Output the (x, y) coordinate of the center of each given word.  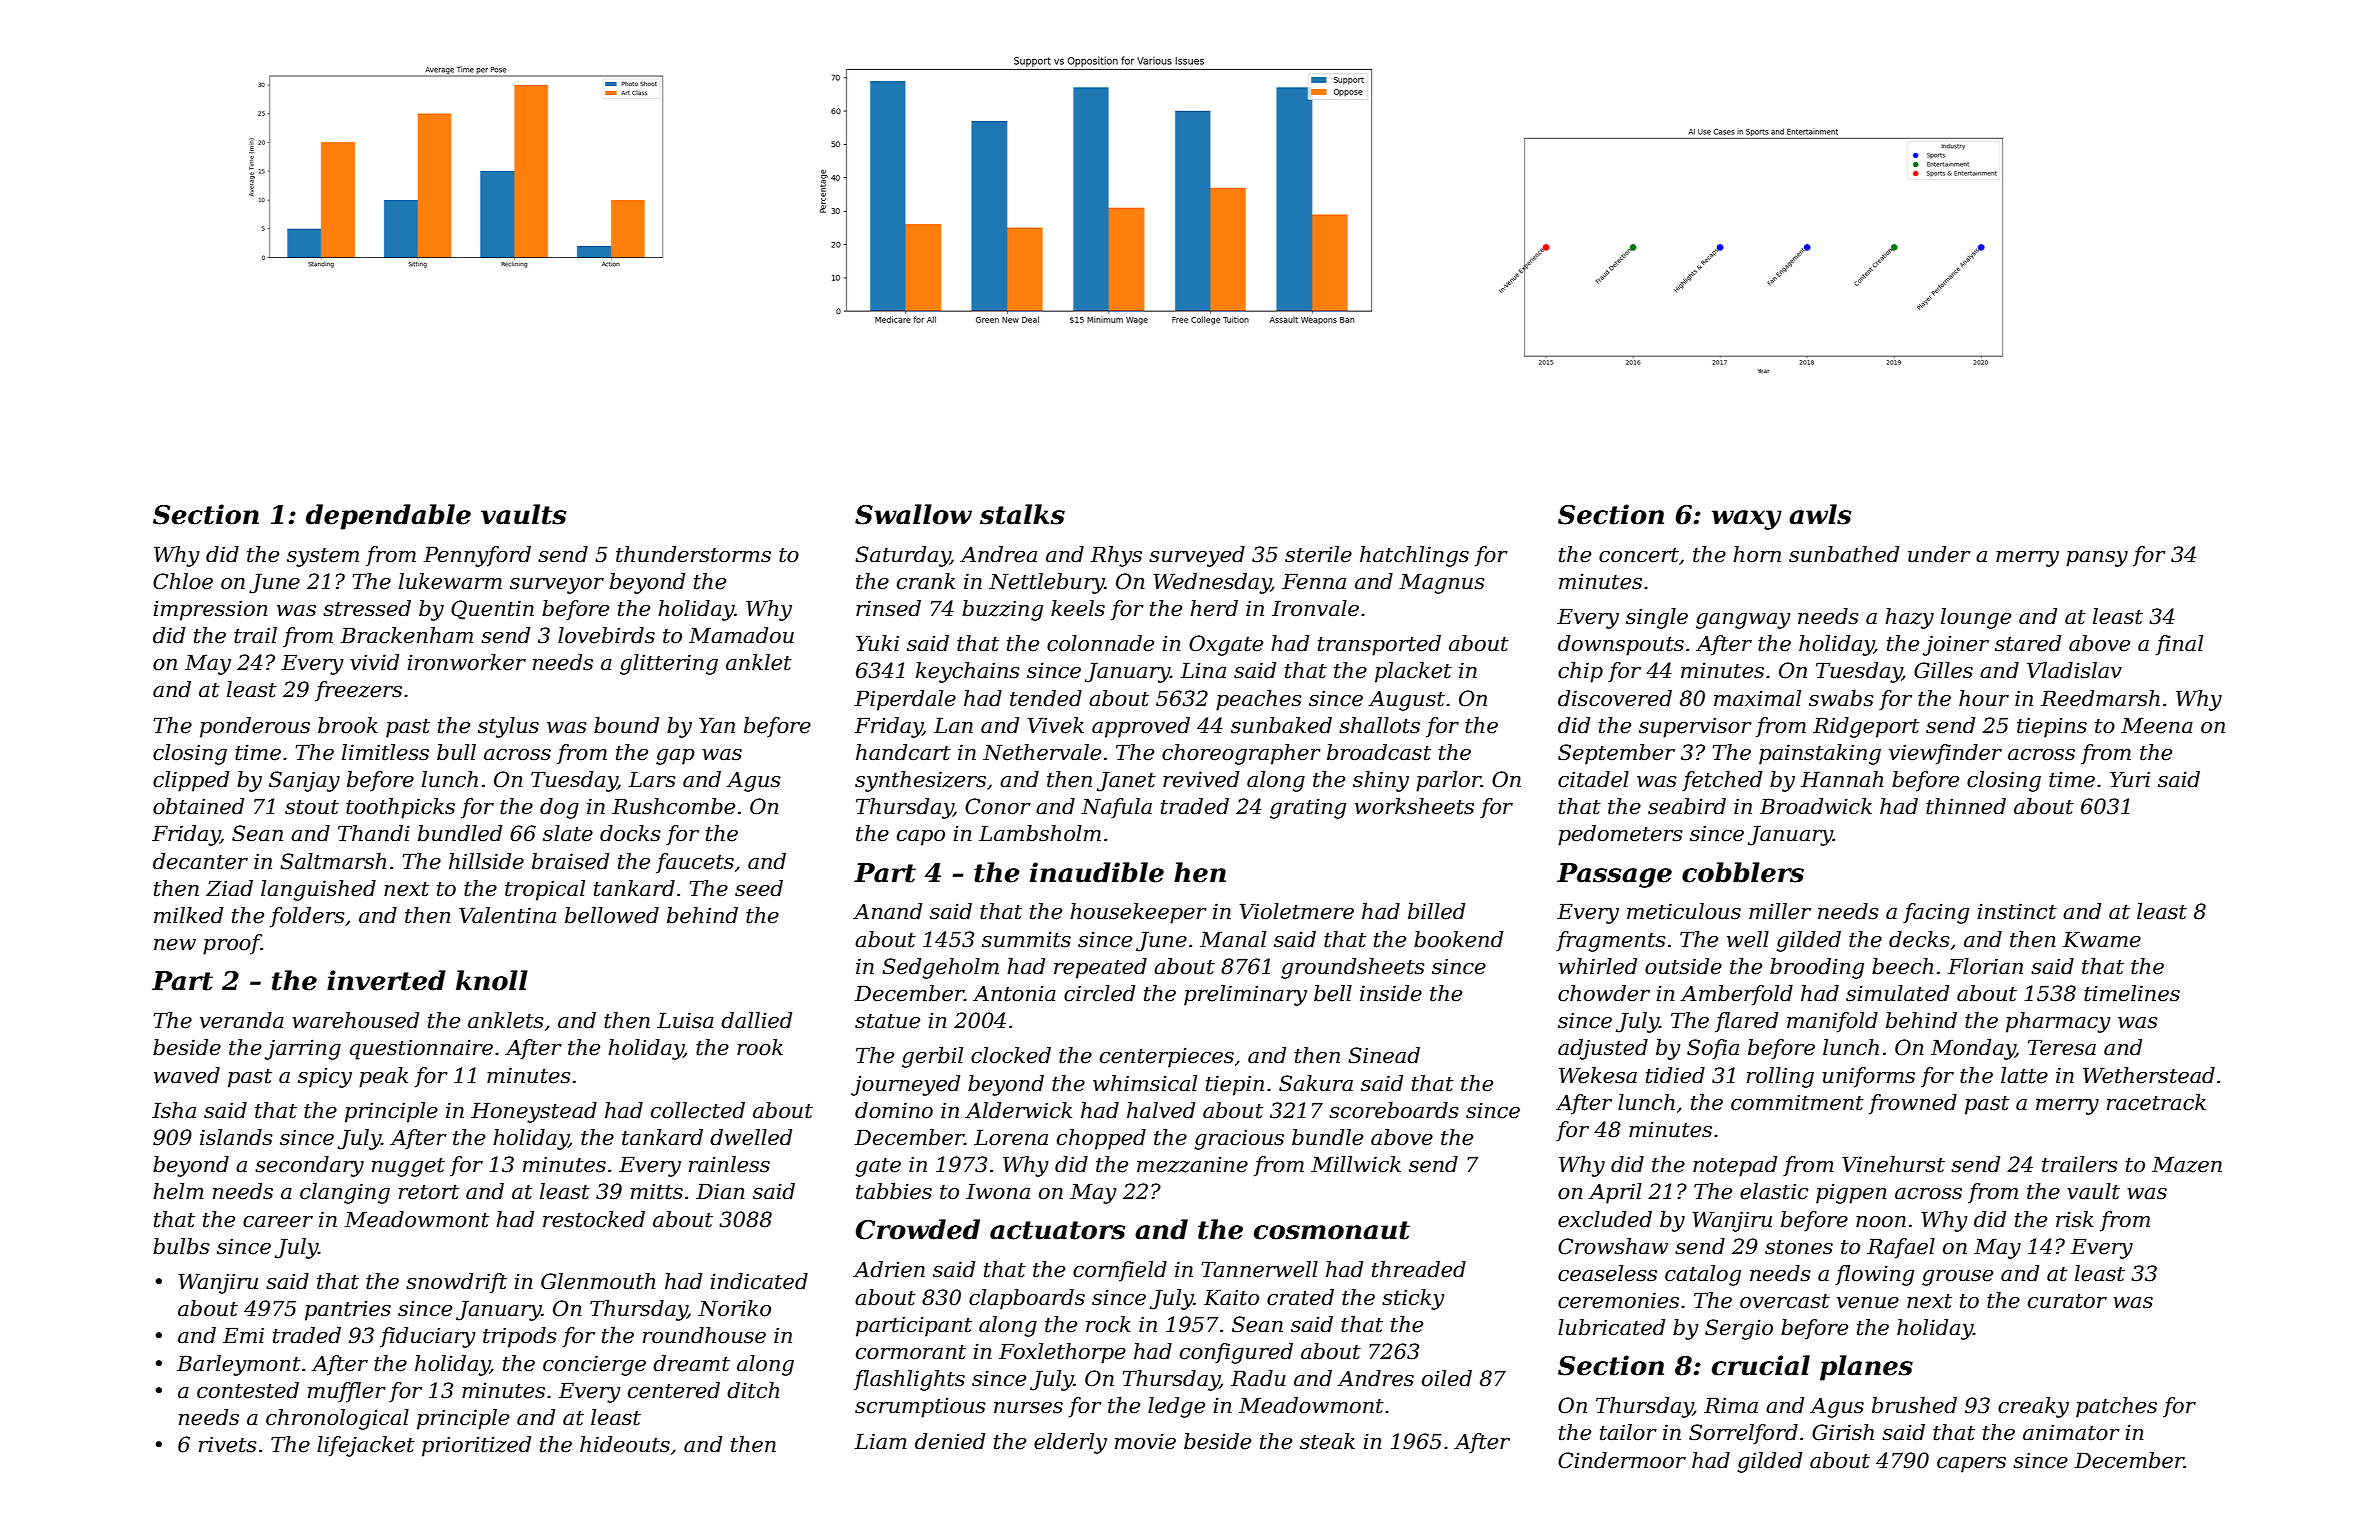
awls (1820, 514)
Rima (1731, 1405)
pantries (348, 1310)
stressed (367, 608)
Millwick (1356, 1164)
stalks (1022, 514)
